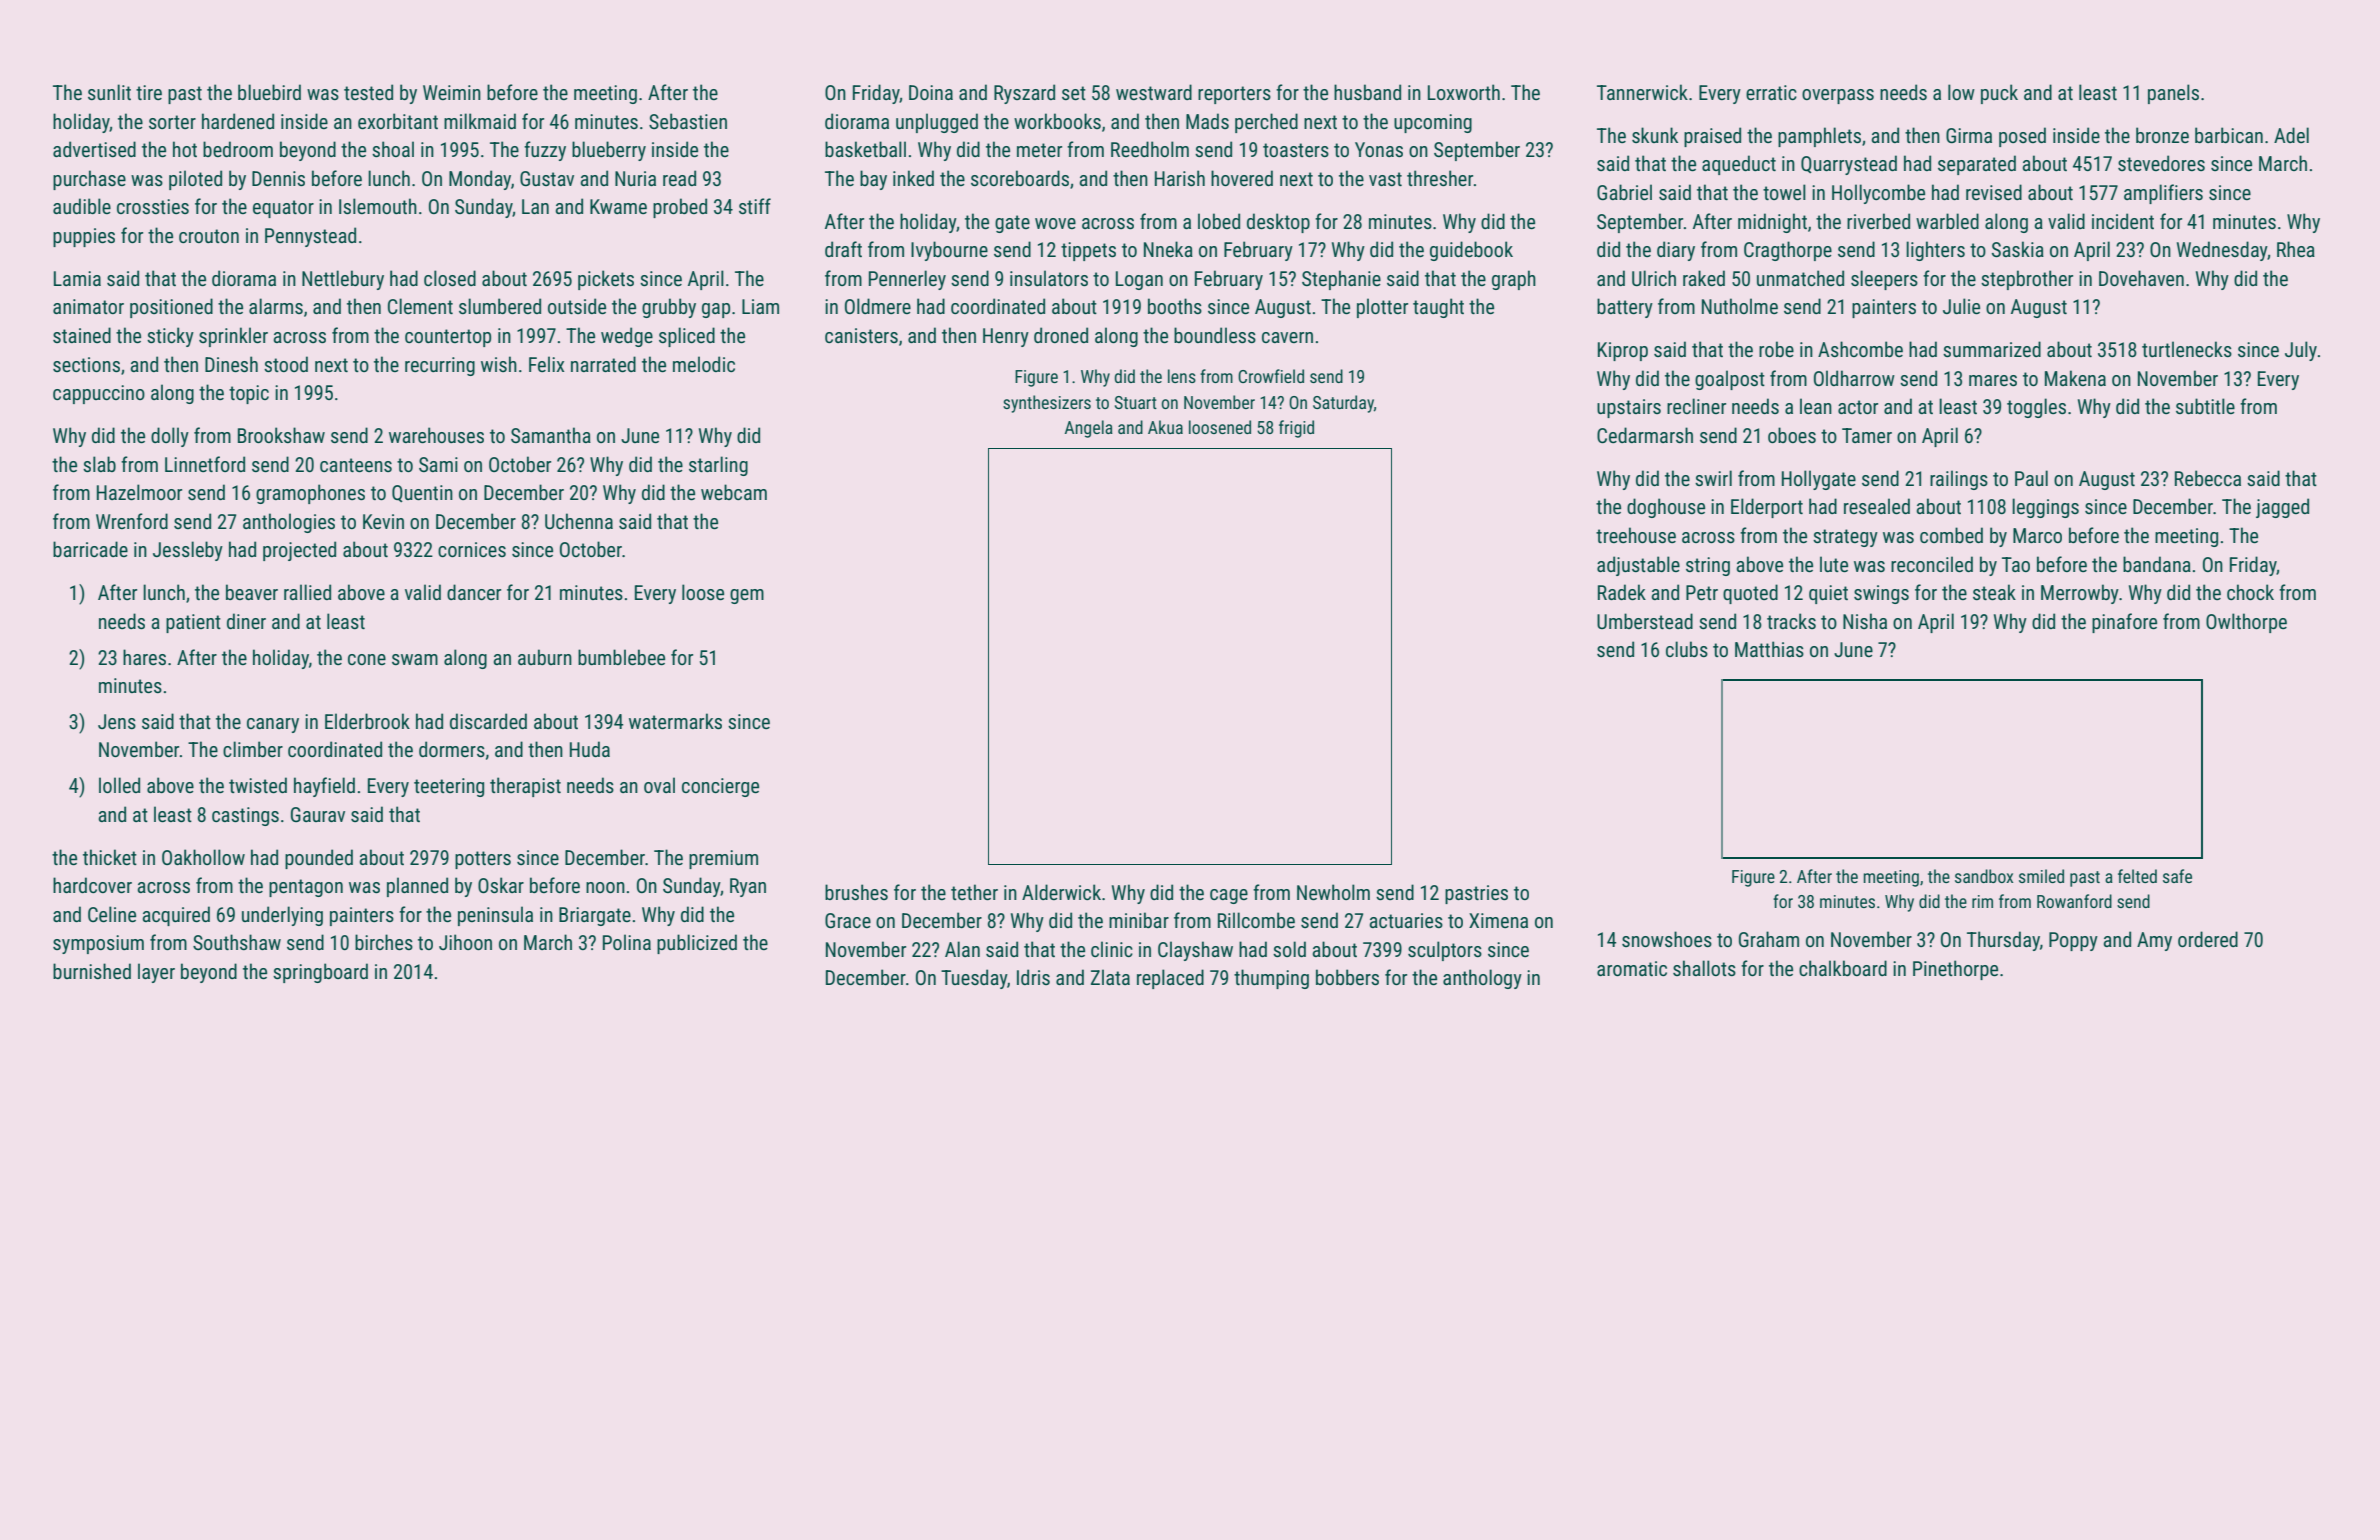 This document has height=1540, width=2380. I want to click on Radek, so click(1622, 592).
